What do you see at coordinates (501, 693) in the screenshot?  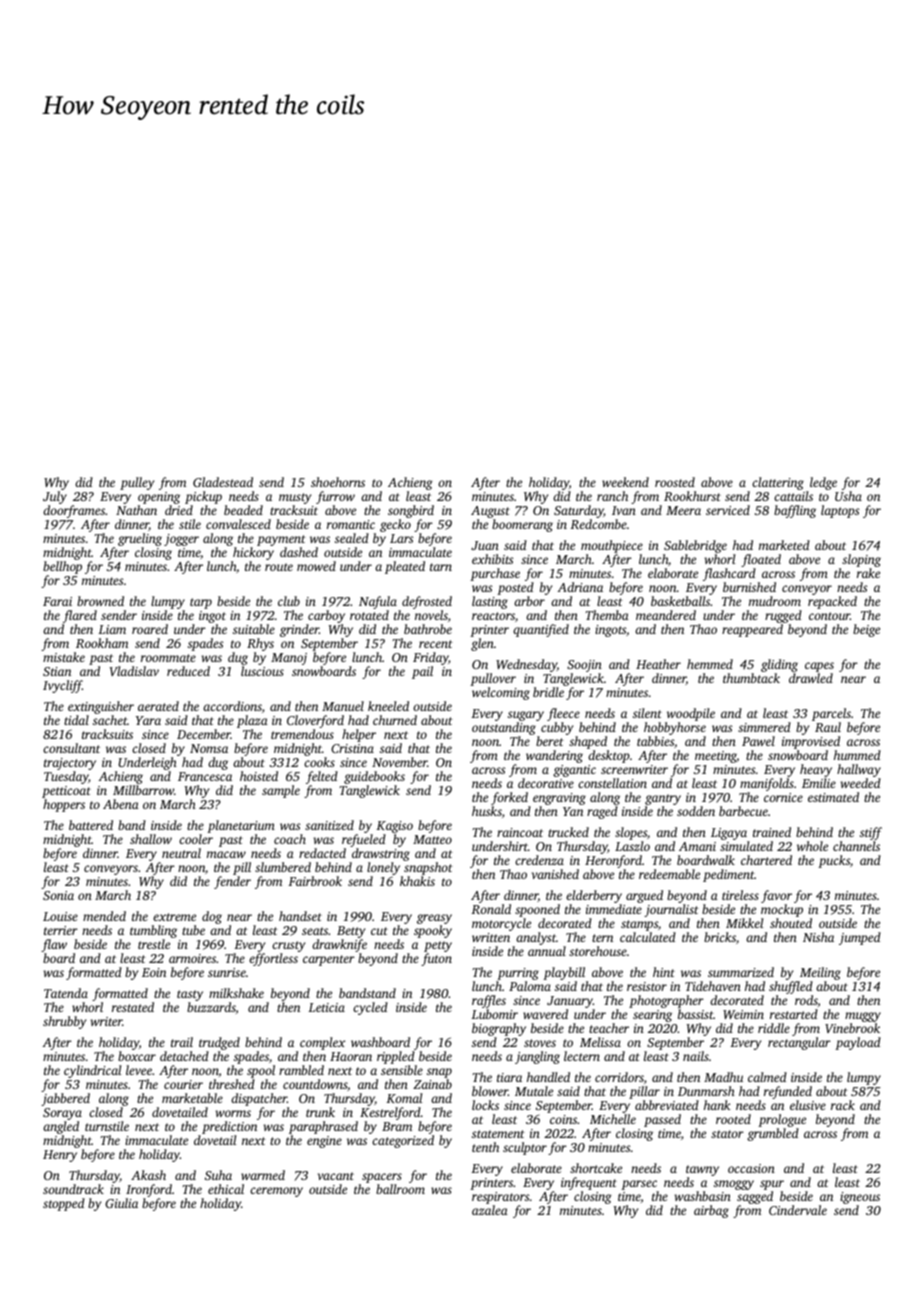 I see `welcoming` at bounding box center [501, 693].
